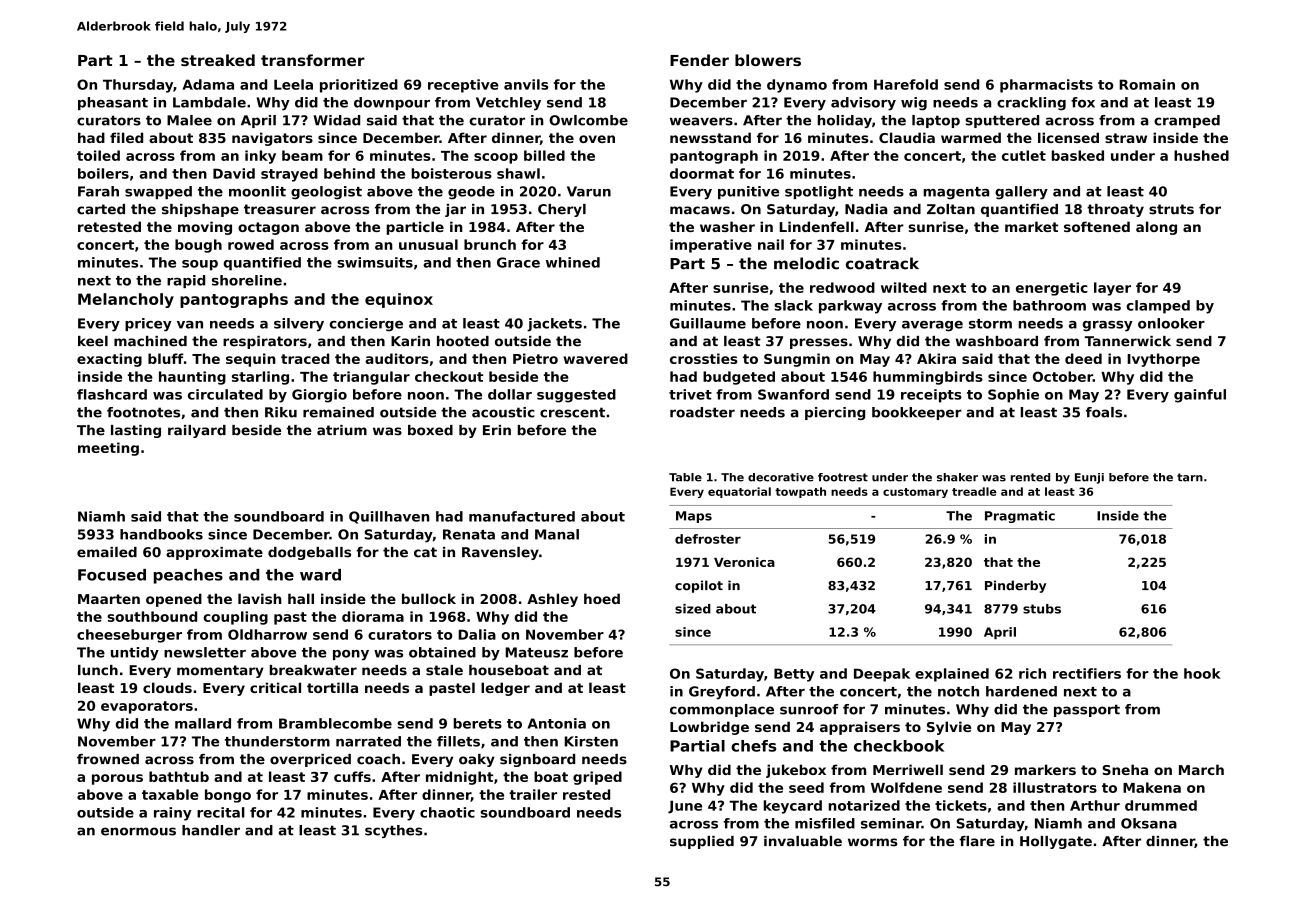  I want to click on navigators, so click(272, 139).
